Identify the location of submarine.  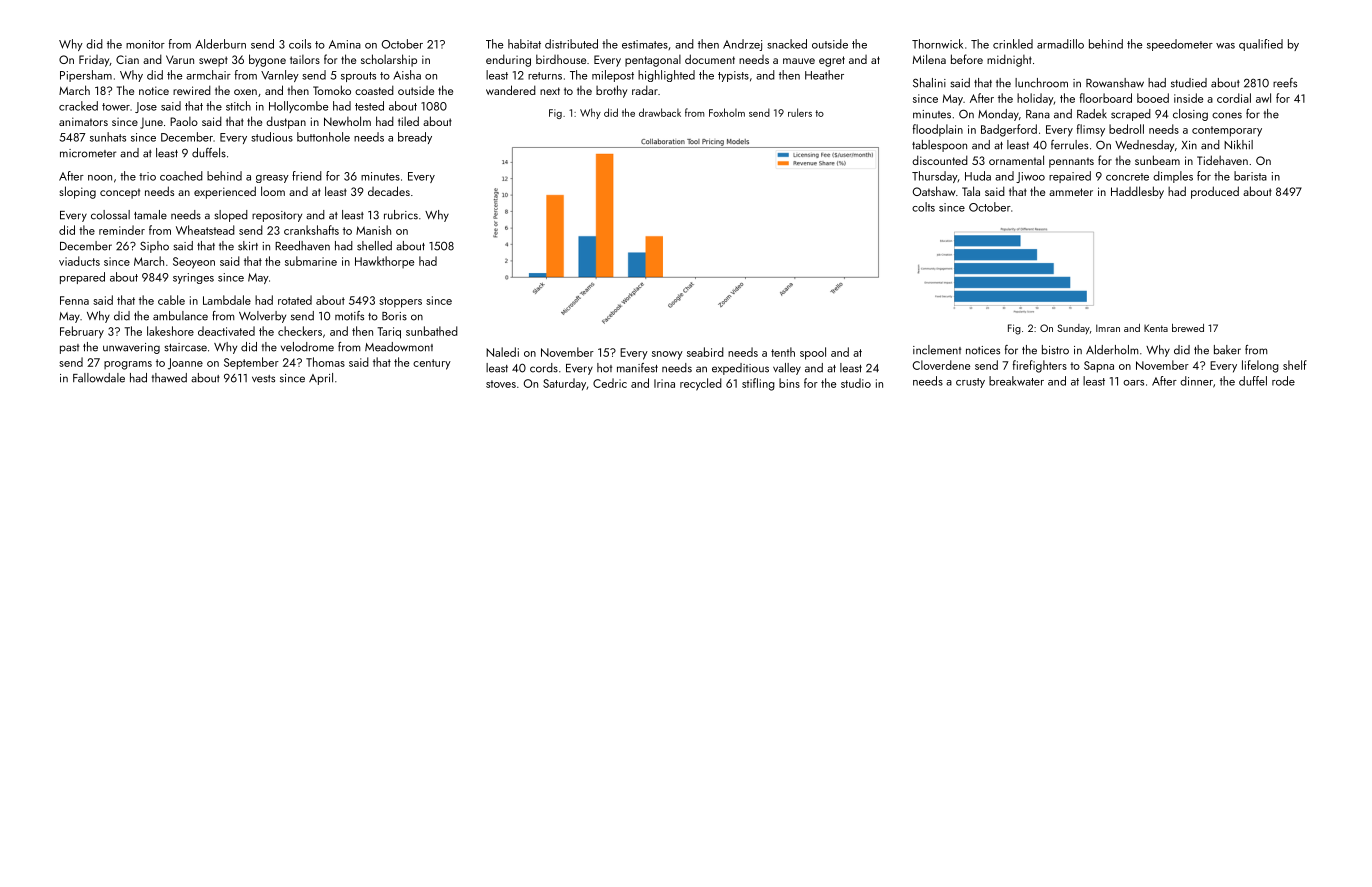
(311, 261).
